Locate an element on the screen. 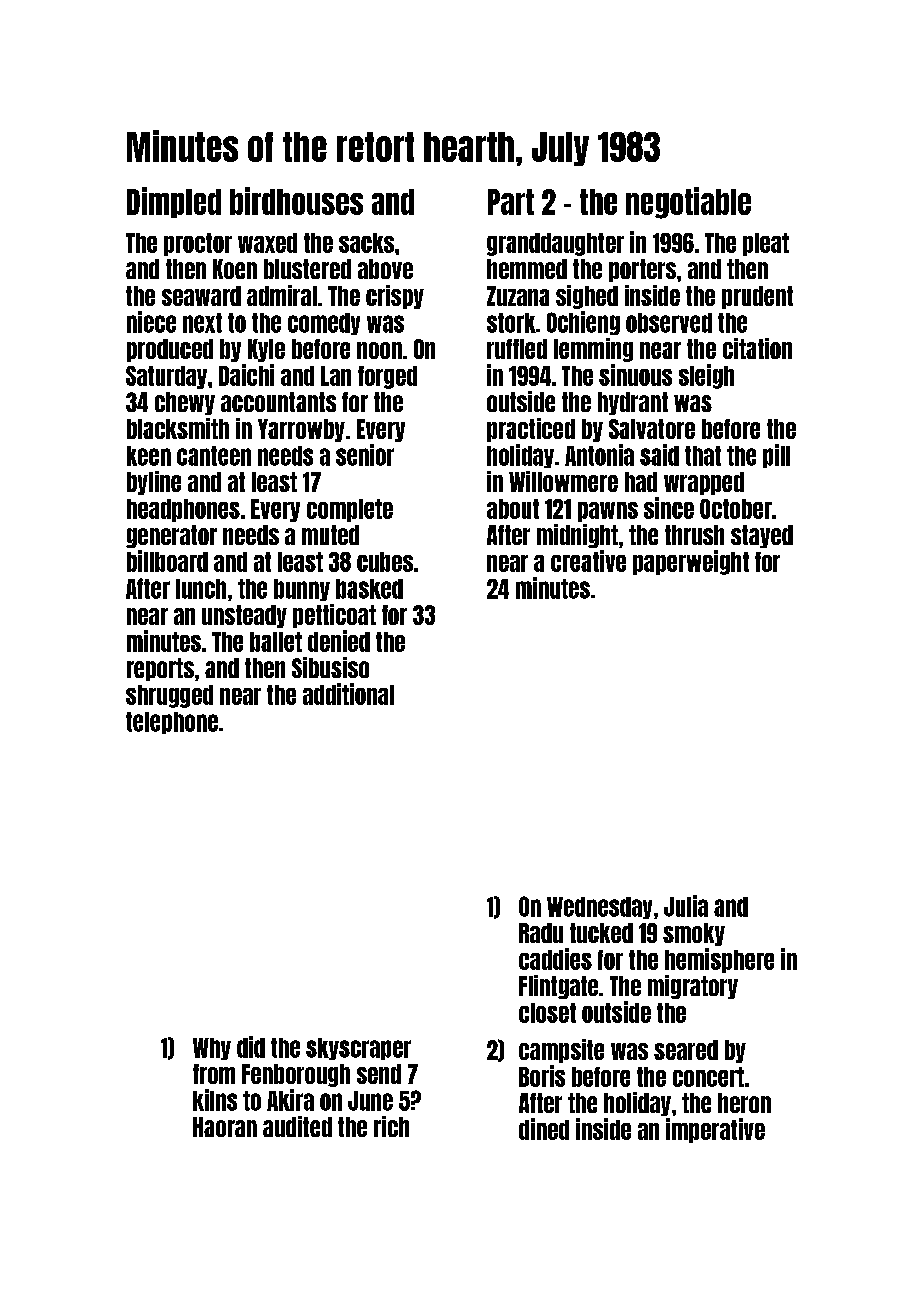  kilns is located at coordinates (215, 1100).
